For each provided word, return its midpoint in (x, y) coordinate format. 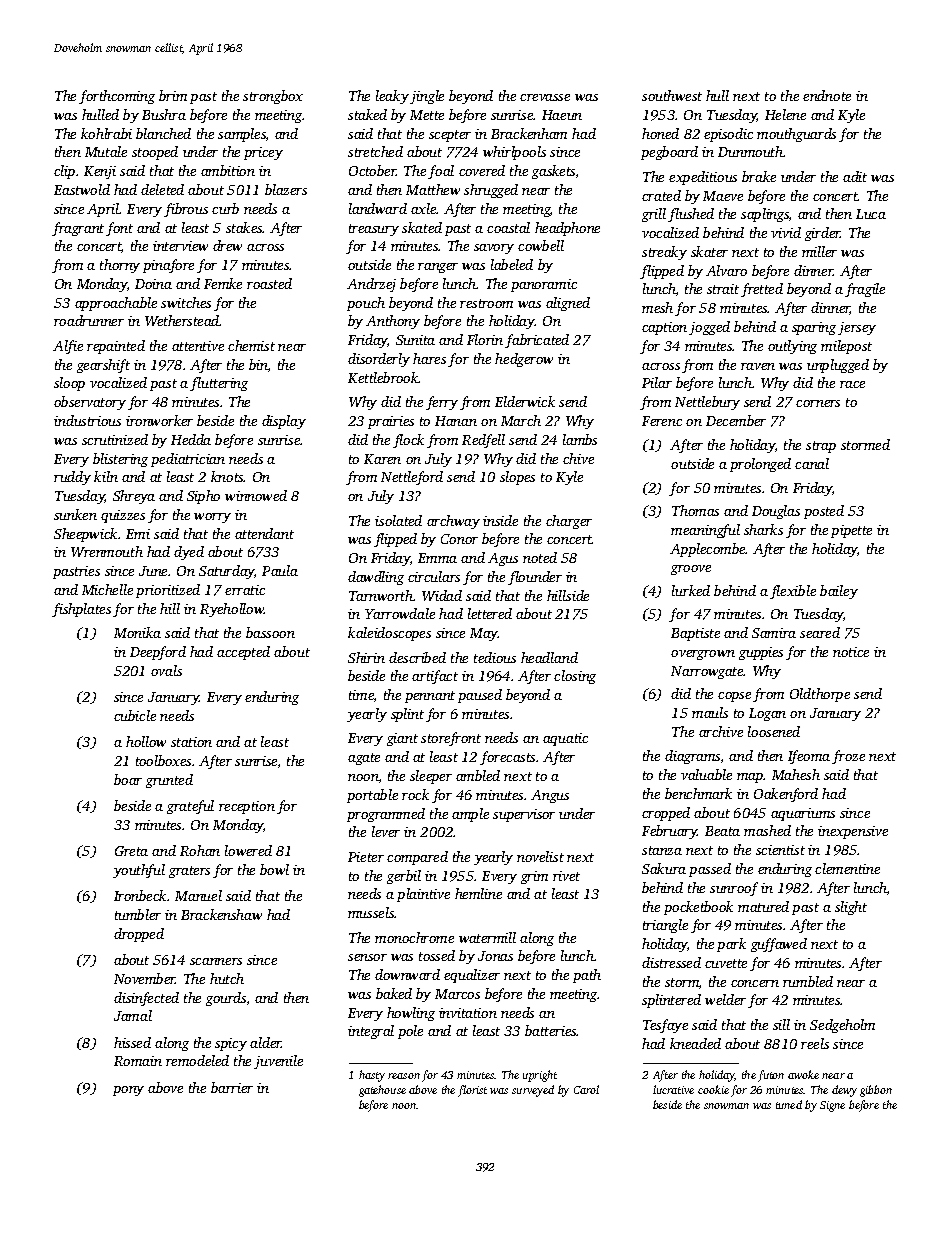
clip (64, 172)
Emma (437, 558)
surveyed (533, 1091)
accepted (243, 653)
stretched (375, 151)
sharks (763, 529)
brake (759, 176)
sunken (75, 514)
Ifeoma (809, 757)
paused (480, 696)
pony (128, 1091)
